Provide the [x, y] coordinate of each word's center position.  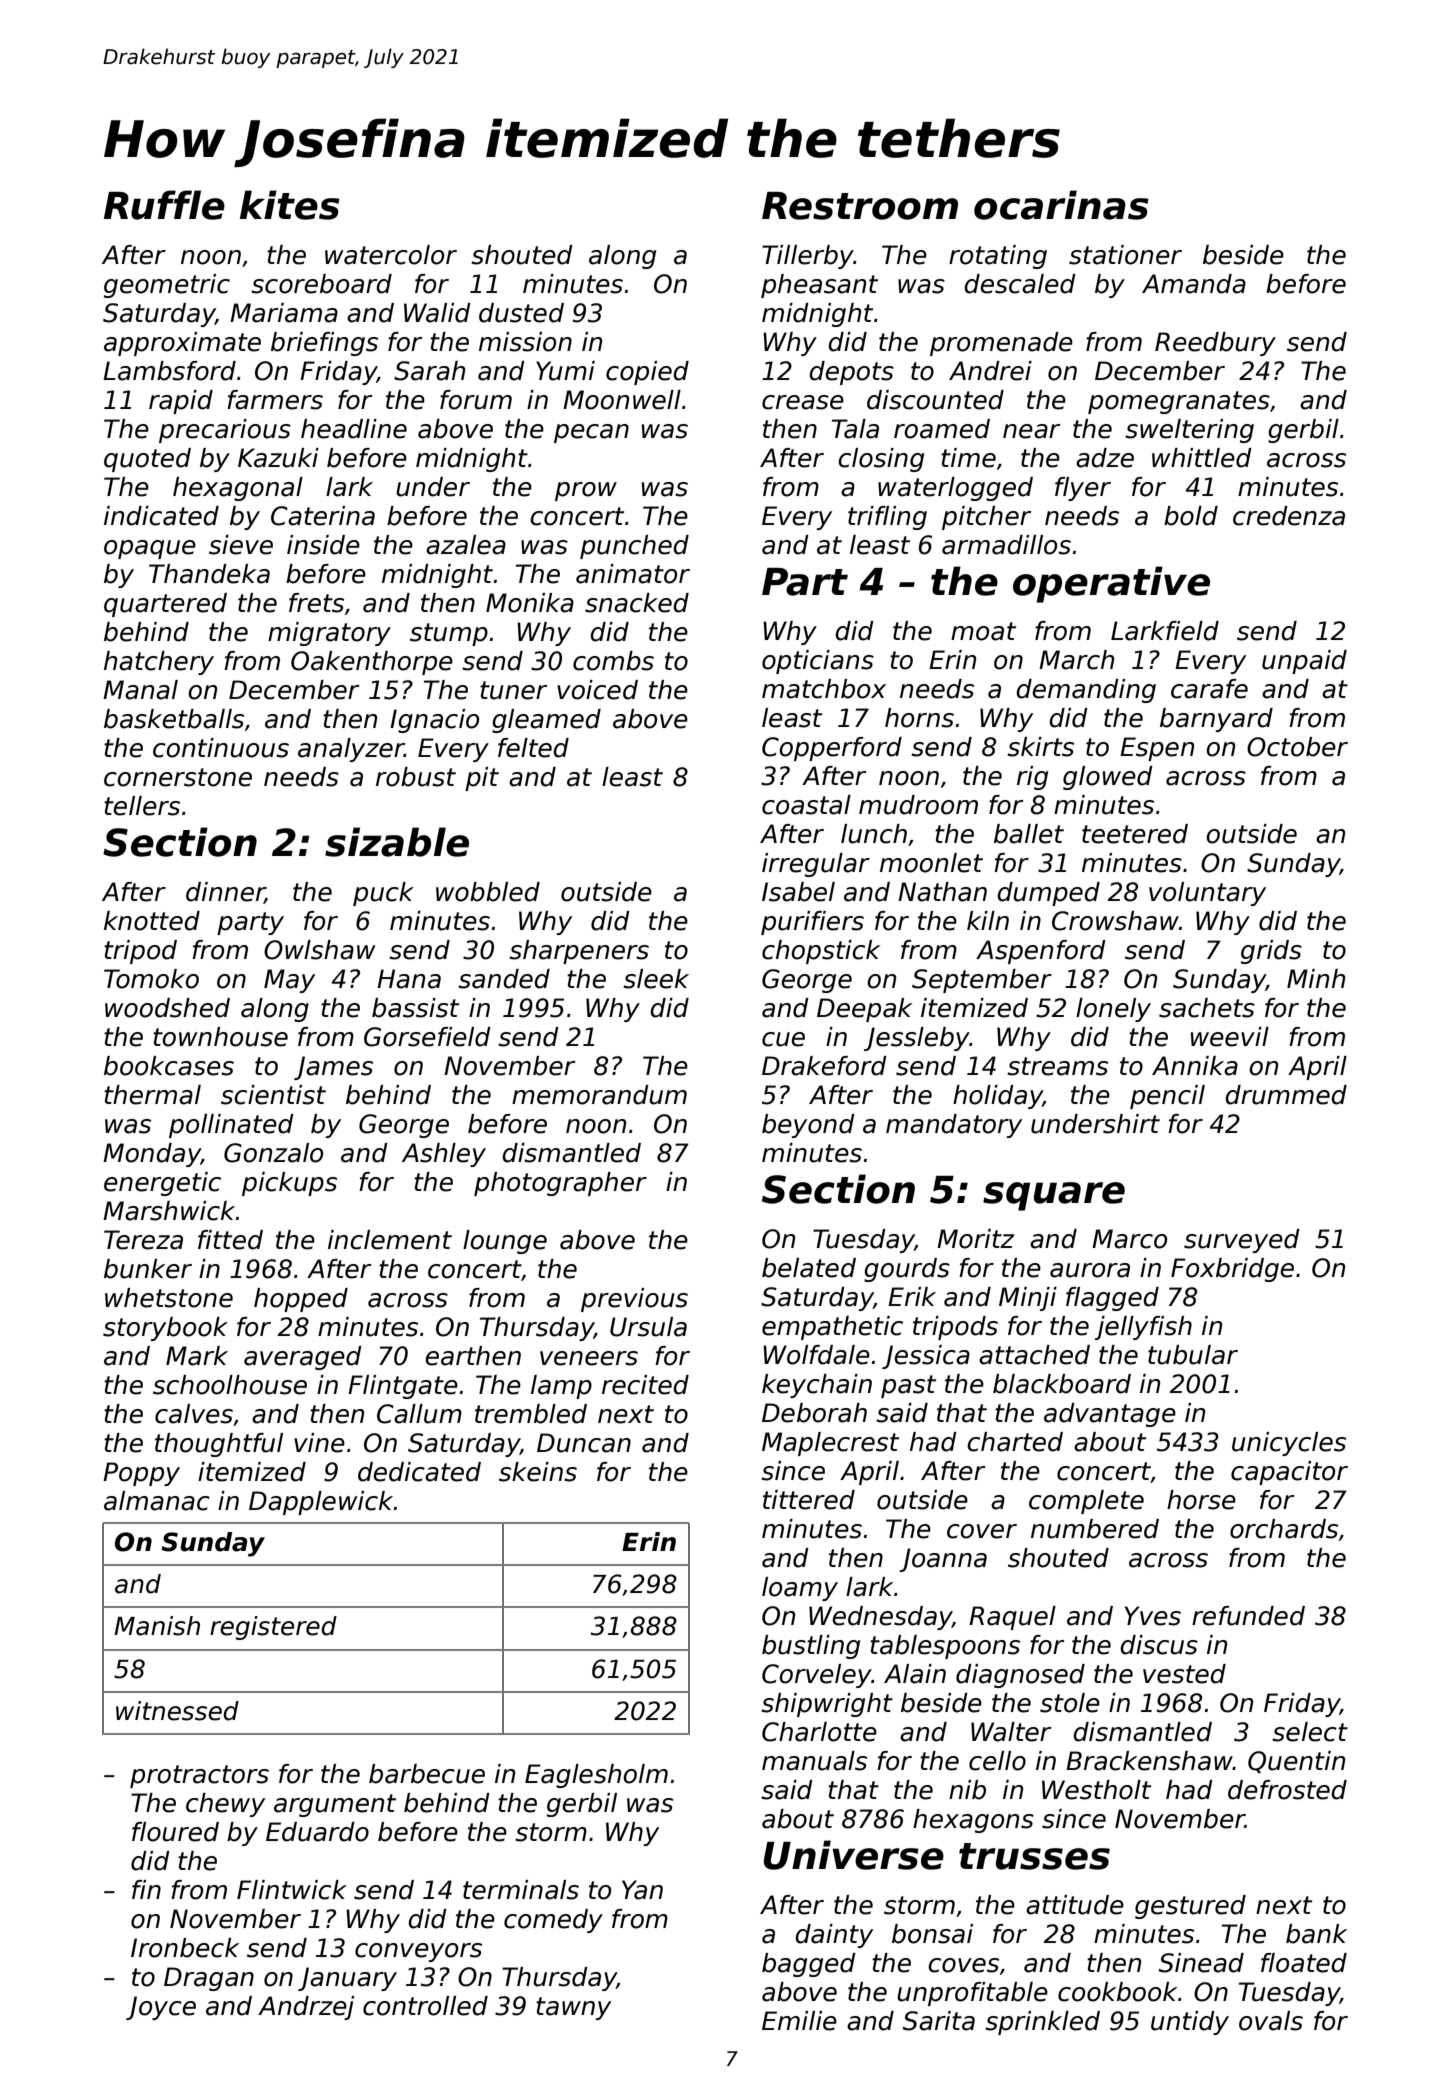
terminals [521, 1890]
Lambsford [169, 371]
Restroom [860, 206]
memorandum [599, 1095]
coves [963, 1965]
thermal [152, 1095]
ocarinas [1061, 205]
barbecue [427, 1774]
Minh [1316, 978]
